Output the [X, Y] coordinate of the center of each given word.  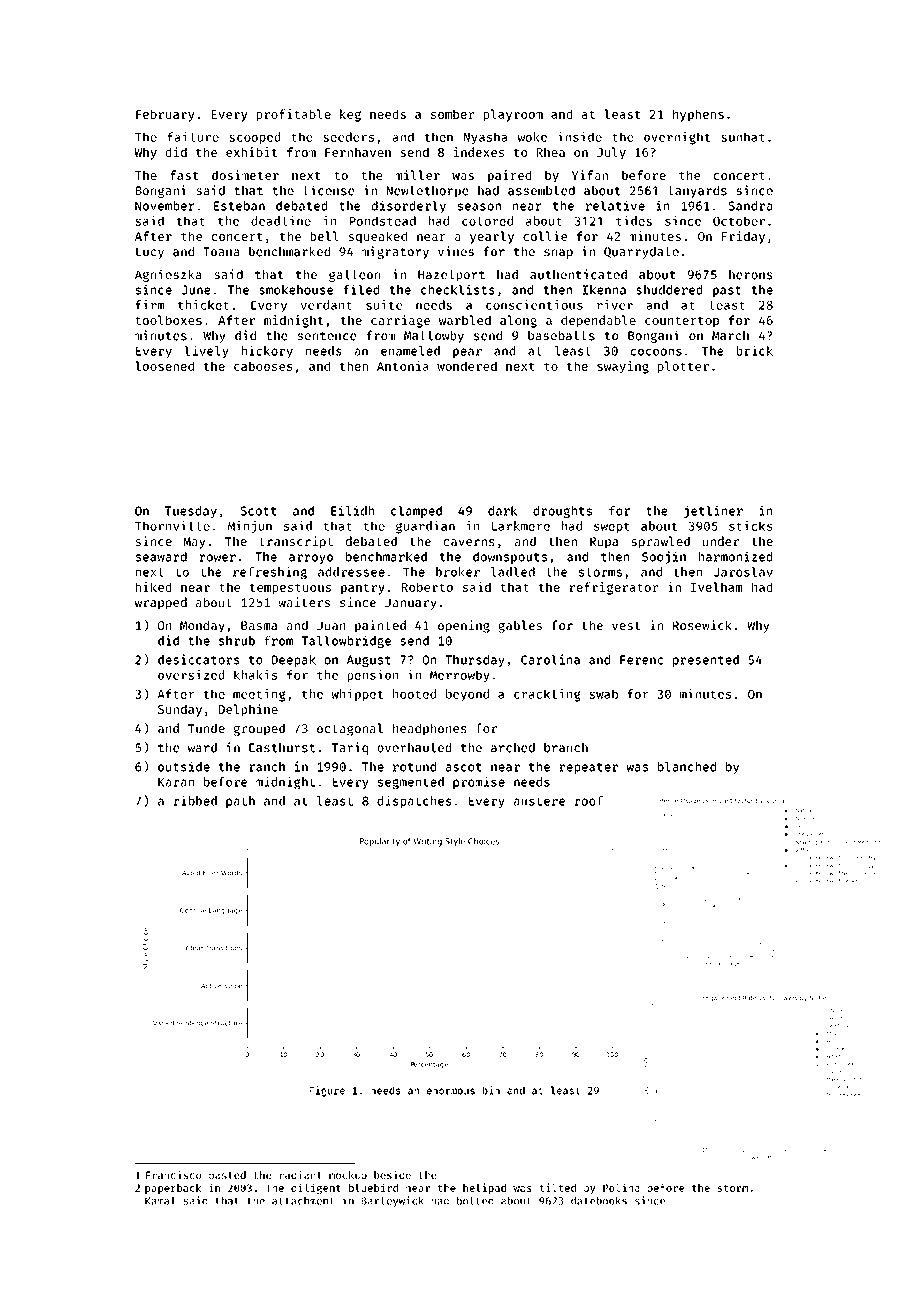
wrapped [161, 603]
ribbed [195, 800]
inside [580, 137]
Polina [621, 1187]
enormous [451, 1091]
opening [464, 626]
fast [184, 175]
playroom [513, 115]
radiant [300, 1175]
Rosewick [702, 625]
